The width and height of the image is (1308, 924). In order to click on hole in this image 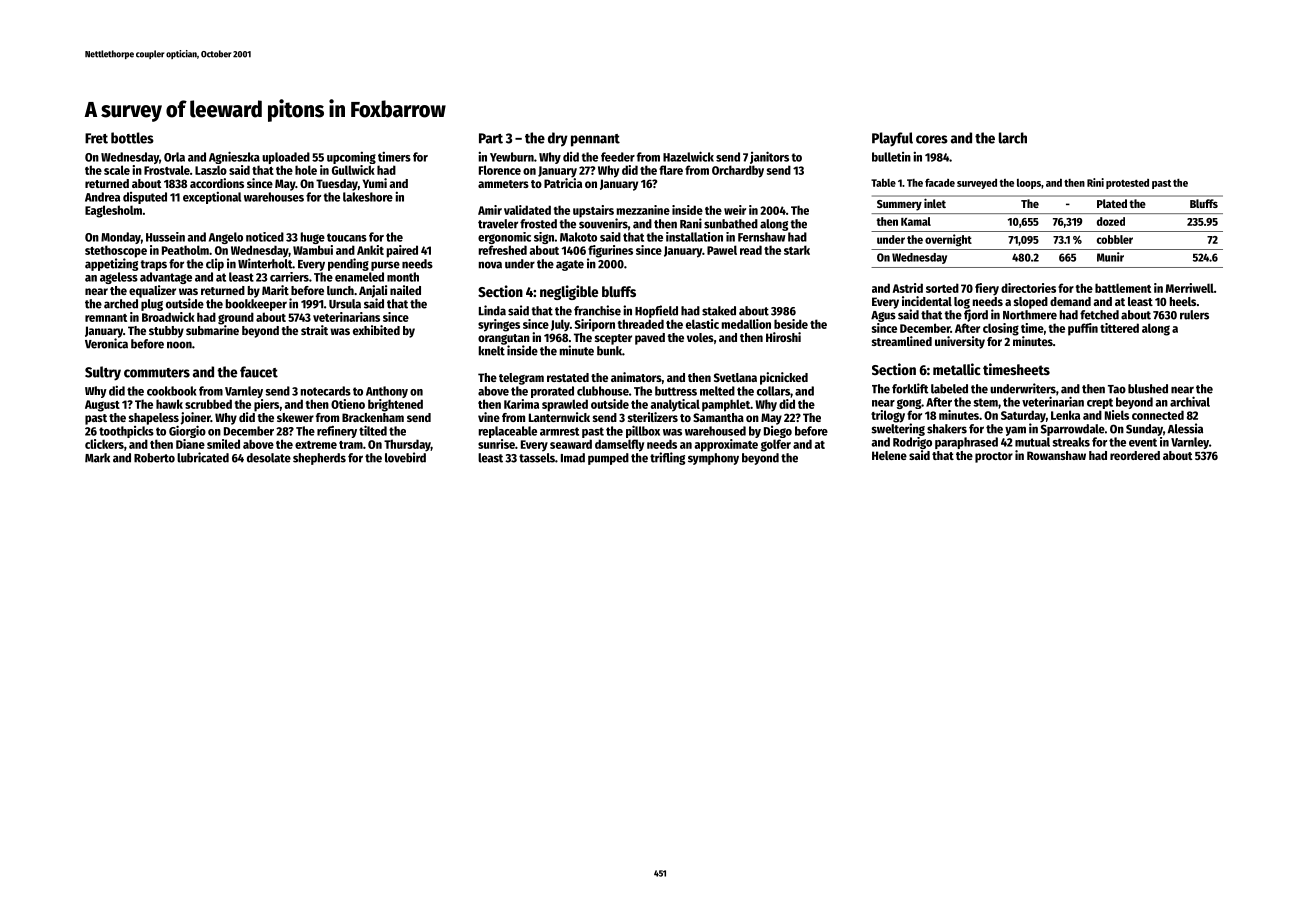, I will do `click(306, 170)`.
